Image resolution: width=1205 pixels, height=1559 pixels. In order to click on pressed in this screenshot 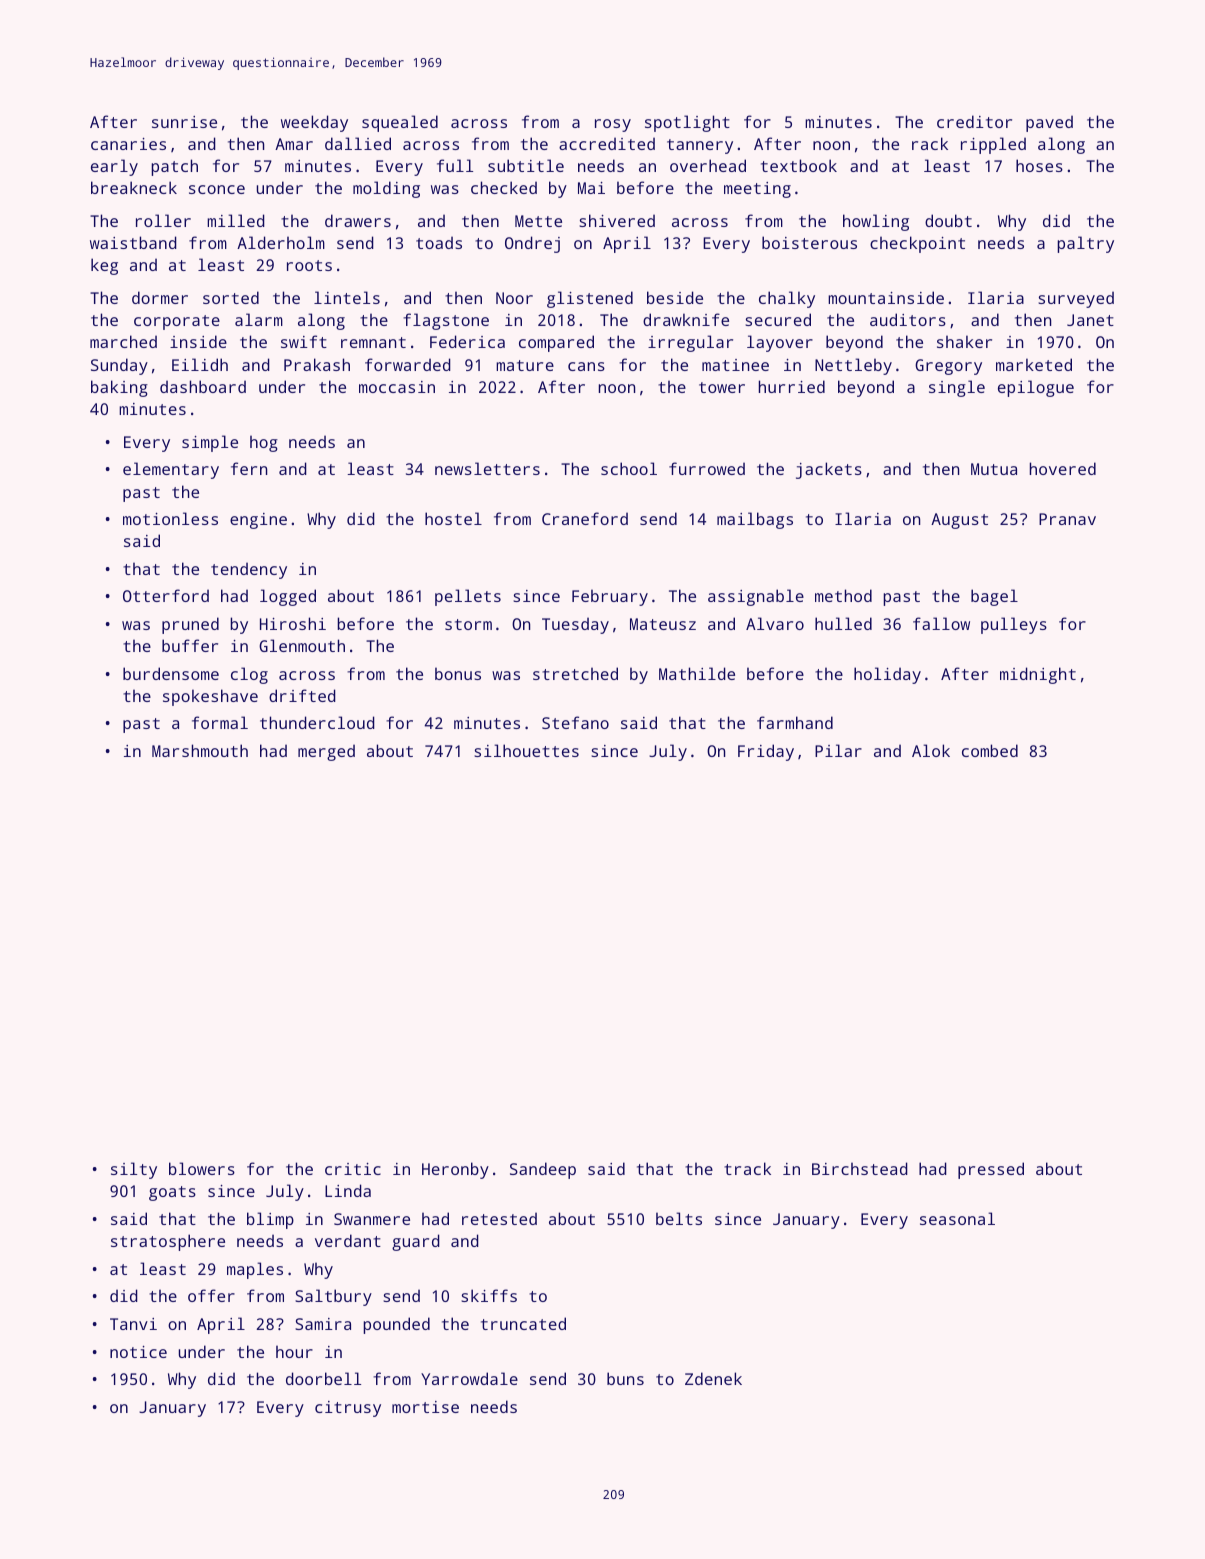, I will do `click(991, 1170)`.
